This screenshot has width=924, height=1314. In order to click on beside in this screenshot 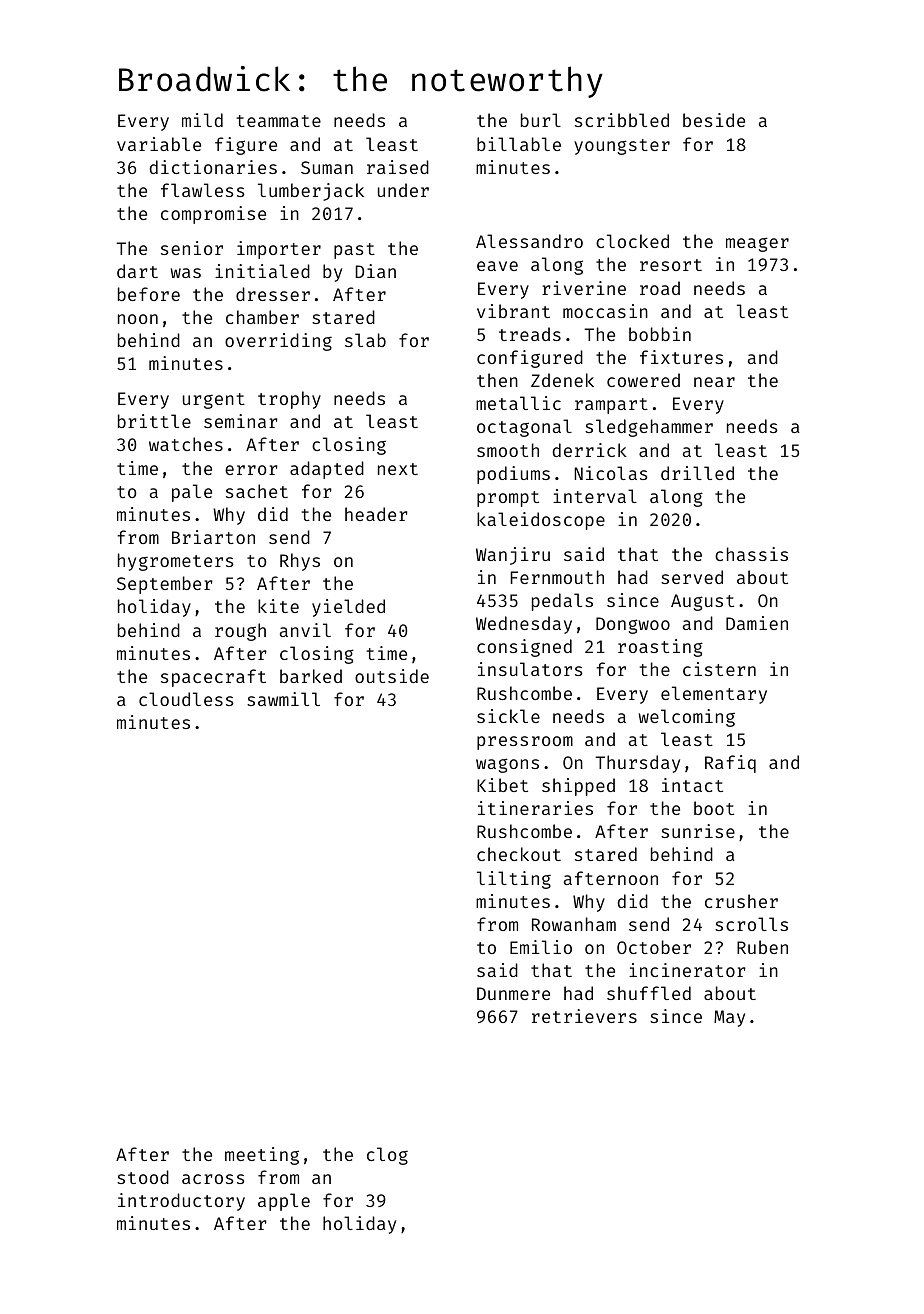, I will do `click(714, 120)`.
